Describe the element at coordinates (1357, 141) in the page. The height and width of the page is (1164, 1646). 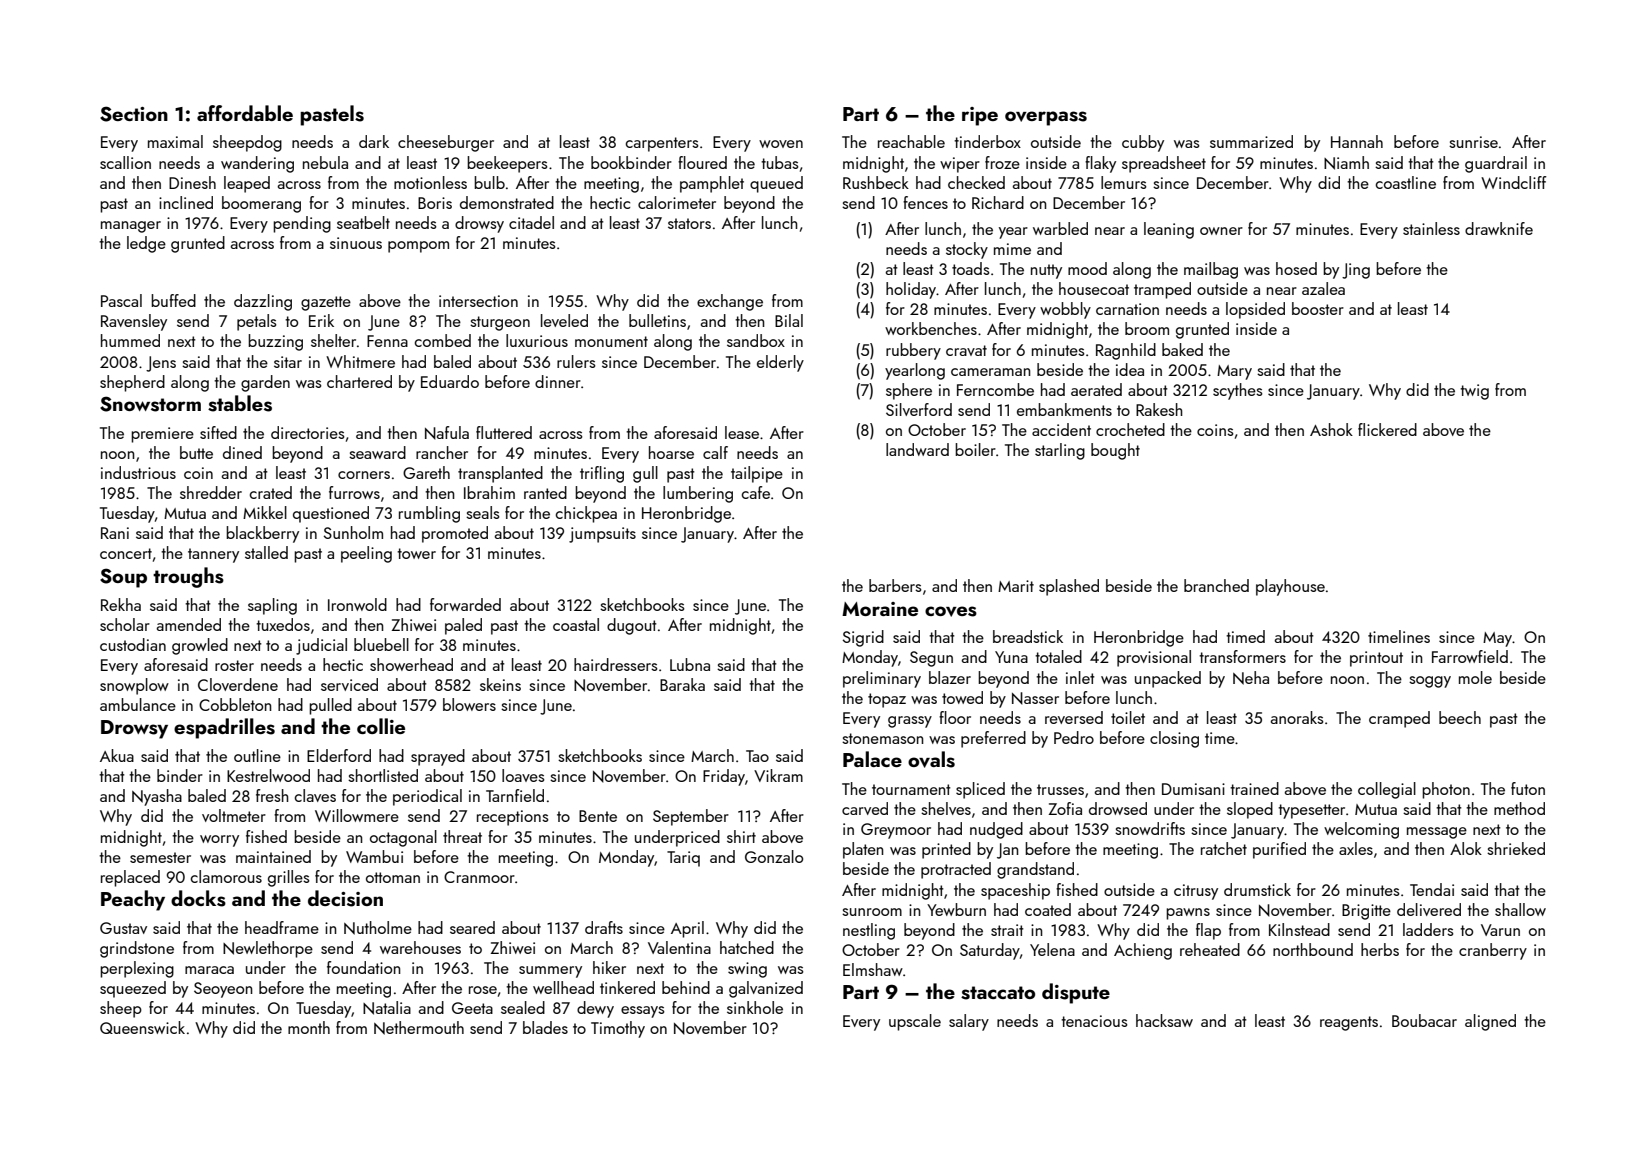
I see `Hannah` at that location.
